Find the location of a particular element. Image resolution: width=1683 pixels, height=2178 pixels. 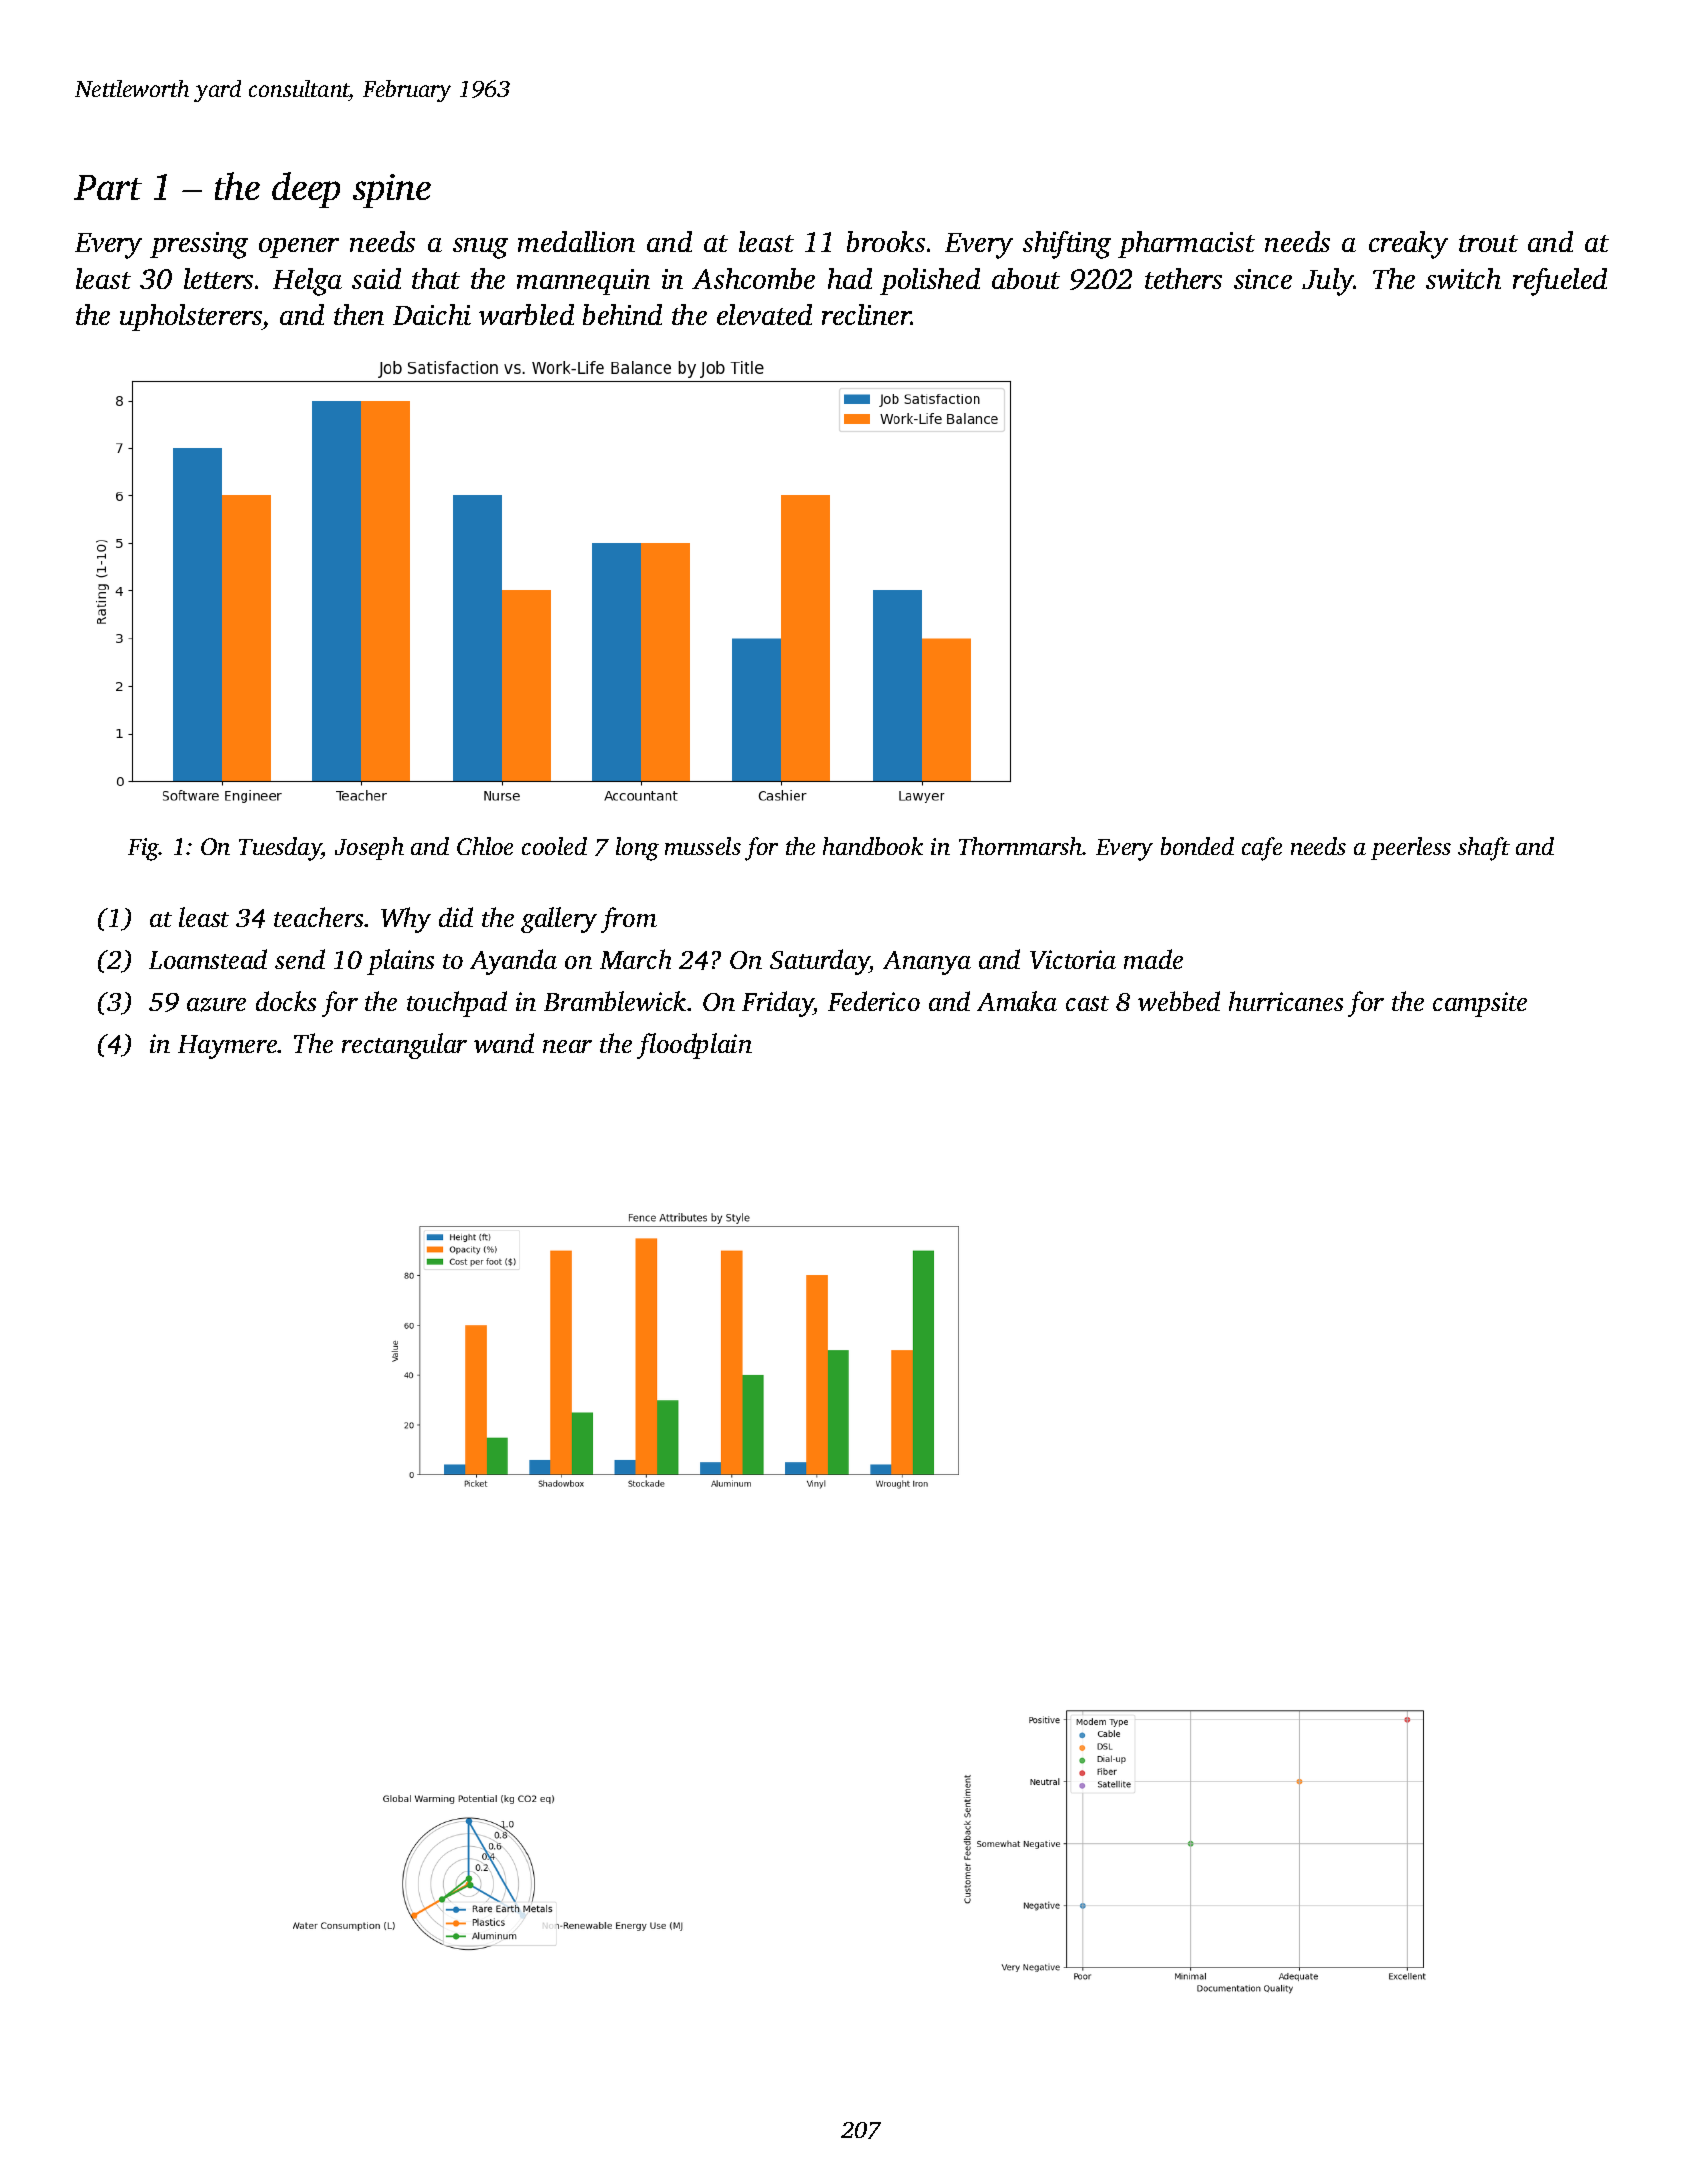

since is located at coordinates (1263, 279).
